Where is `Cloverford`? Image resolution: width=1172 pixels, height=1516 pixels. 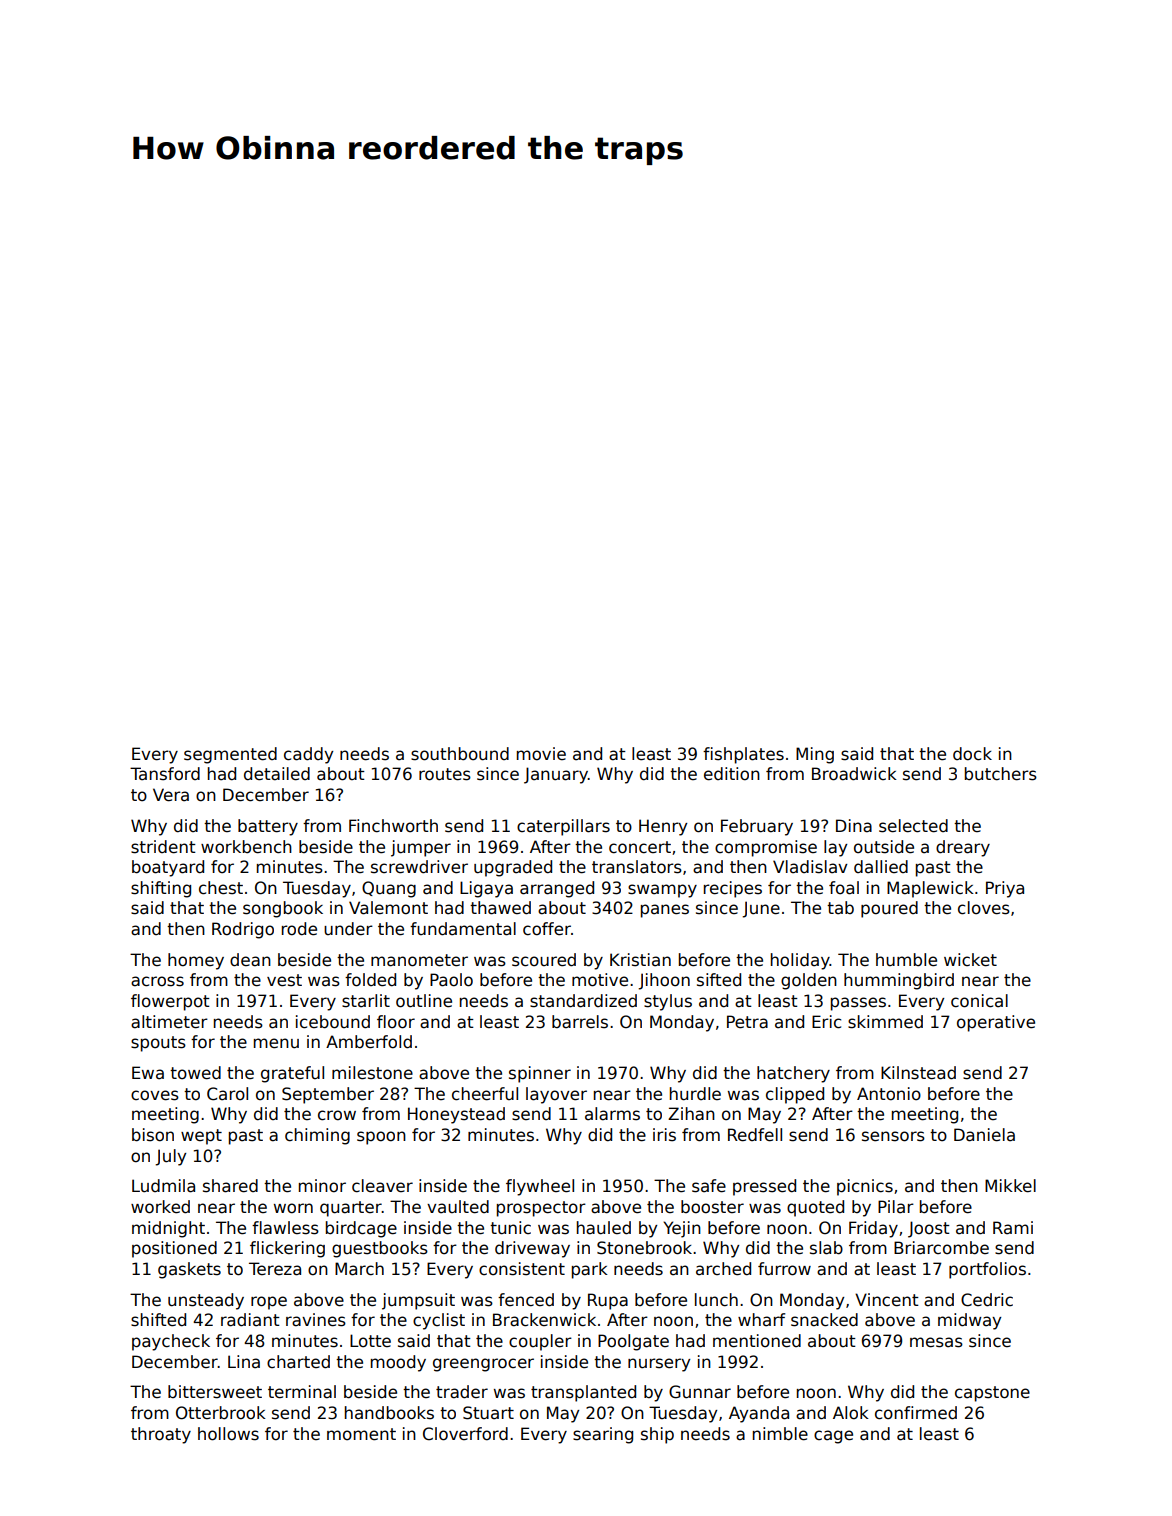
Cloverford is located at coordinates (465, 1434).
